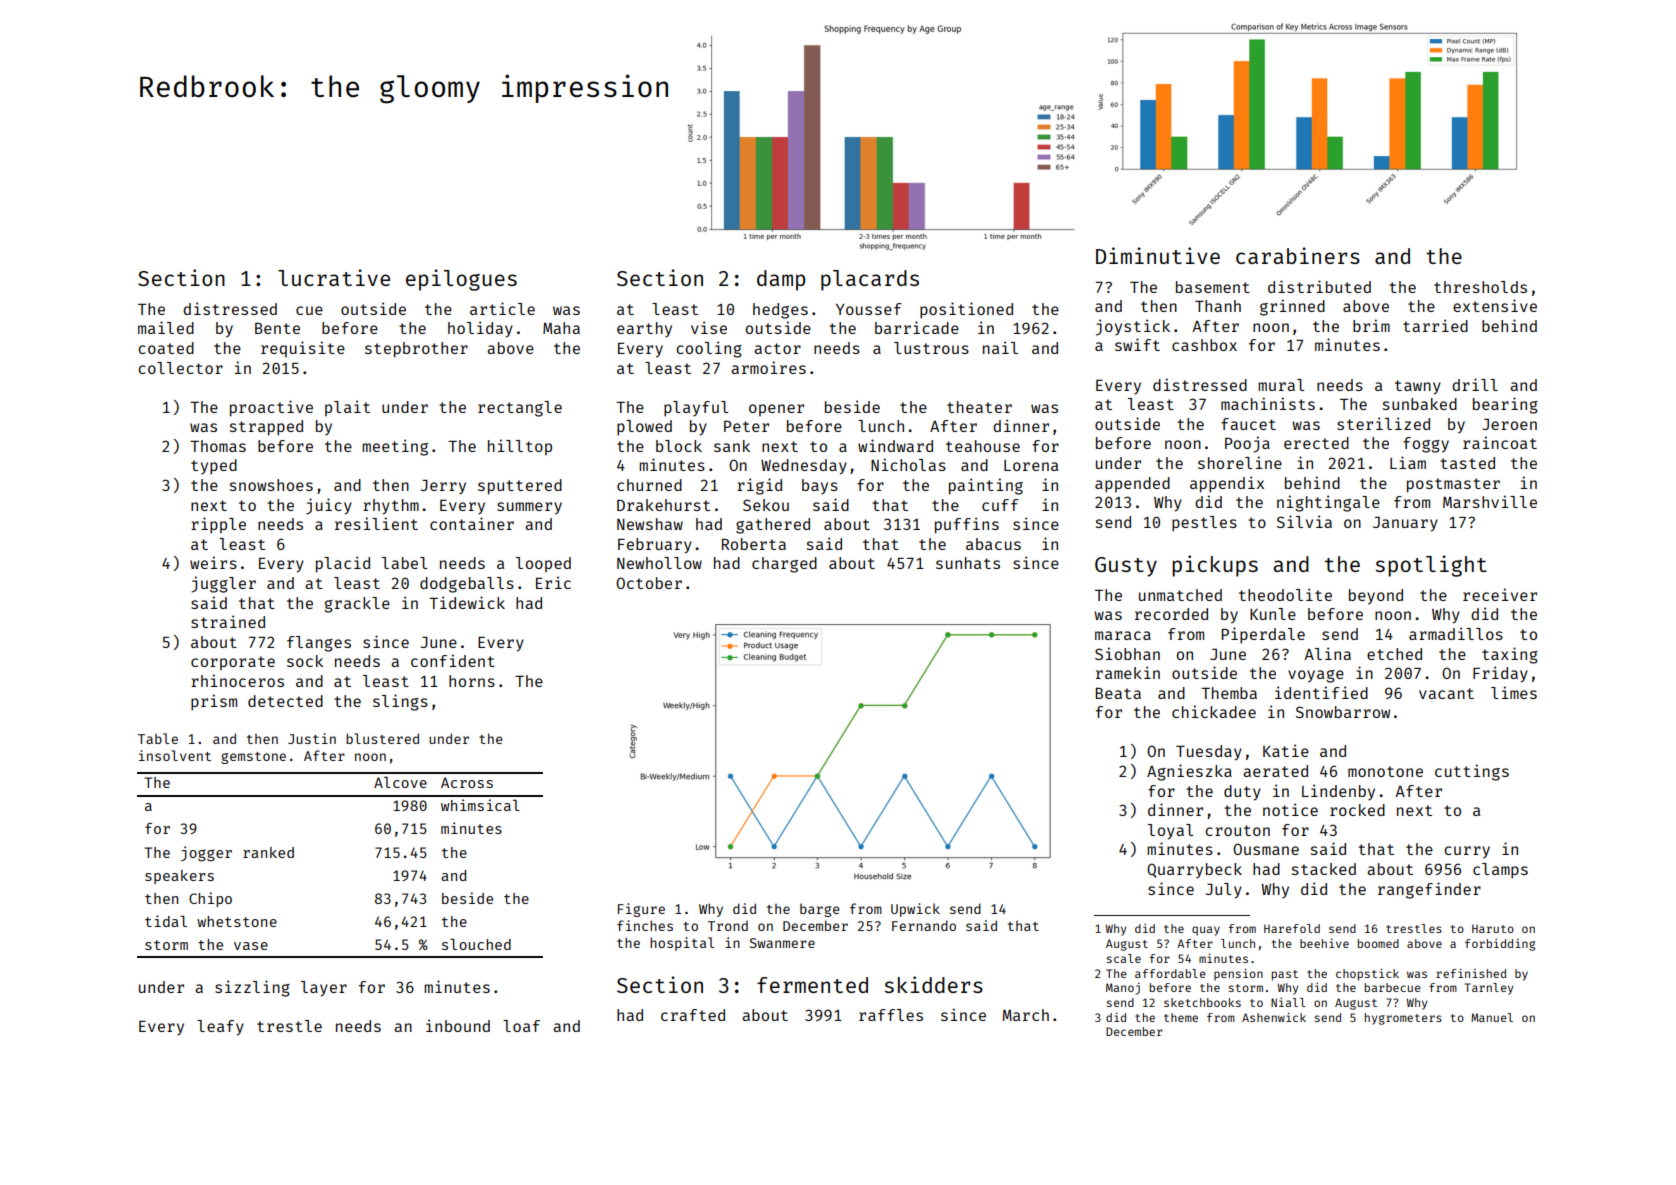  Describe the element at coordinates (453, 660) in the screenshot. I see `confident` at that location.
